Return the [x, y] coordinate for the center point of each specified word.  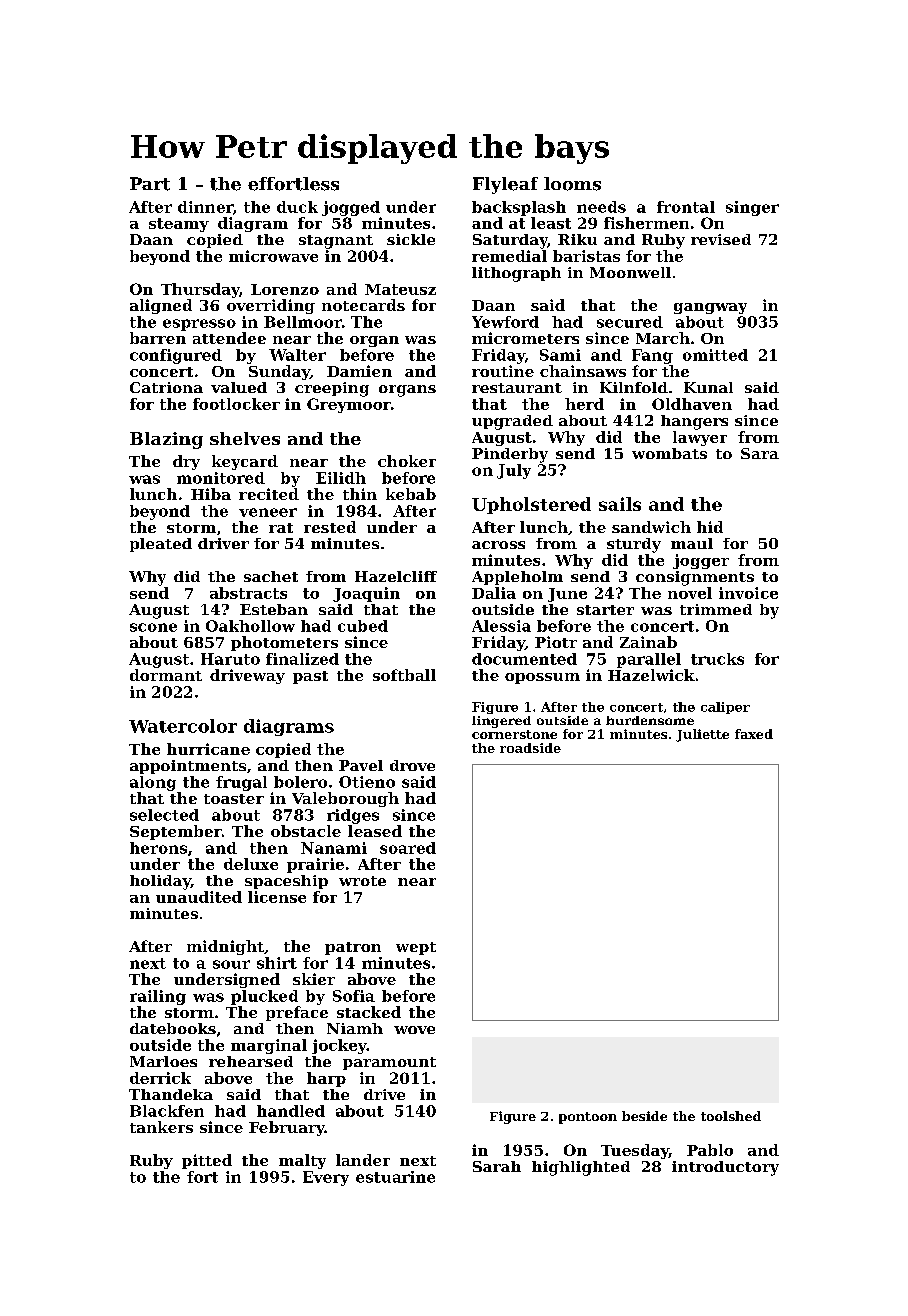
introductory [725, 1168]
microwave [273, 256]
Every [326, 1178]
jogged [351, 208]
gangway [710, 308]
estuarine [395, 1177]
